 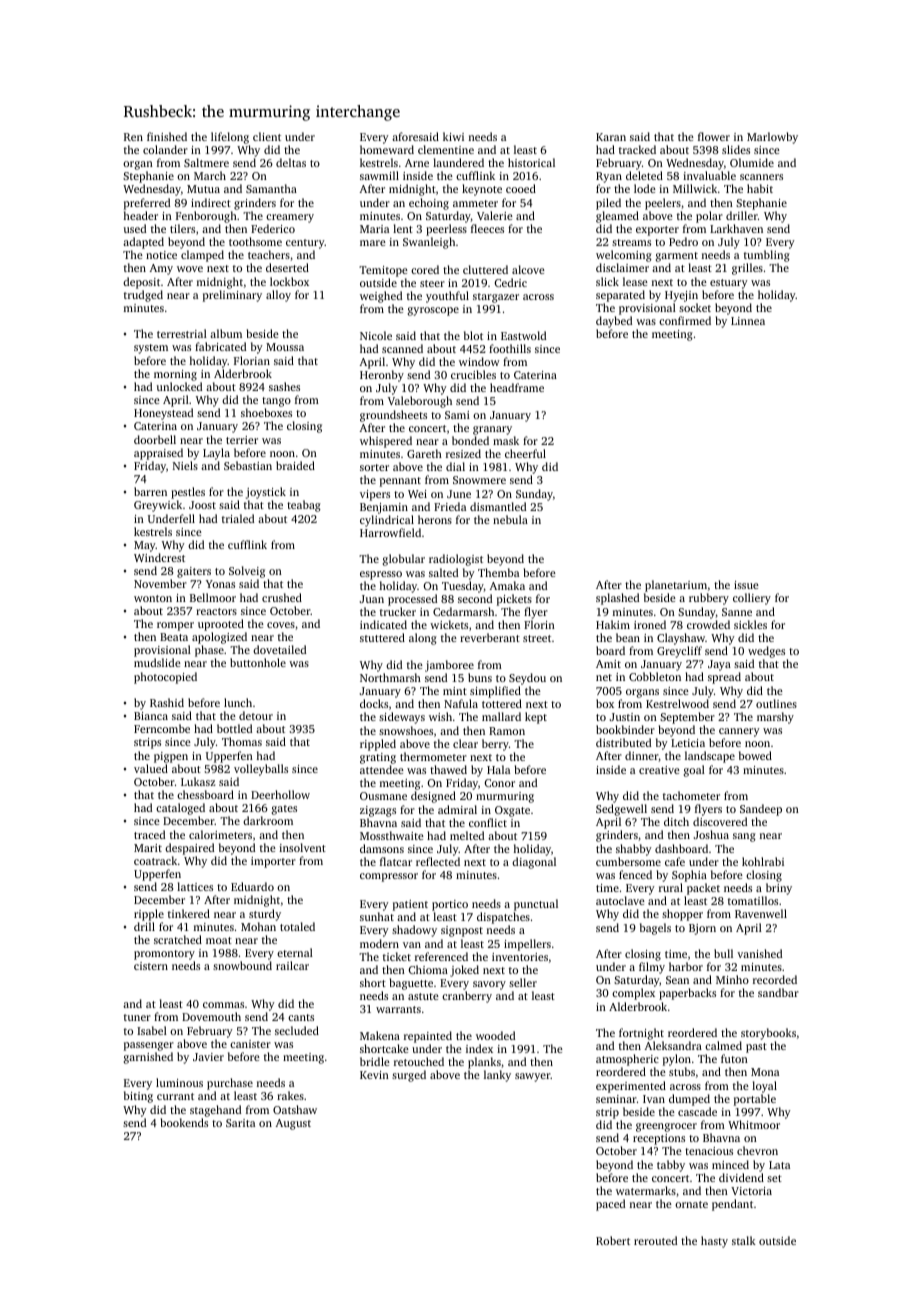 I want to click on trudged, so click(x=143, y=296).
